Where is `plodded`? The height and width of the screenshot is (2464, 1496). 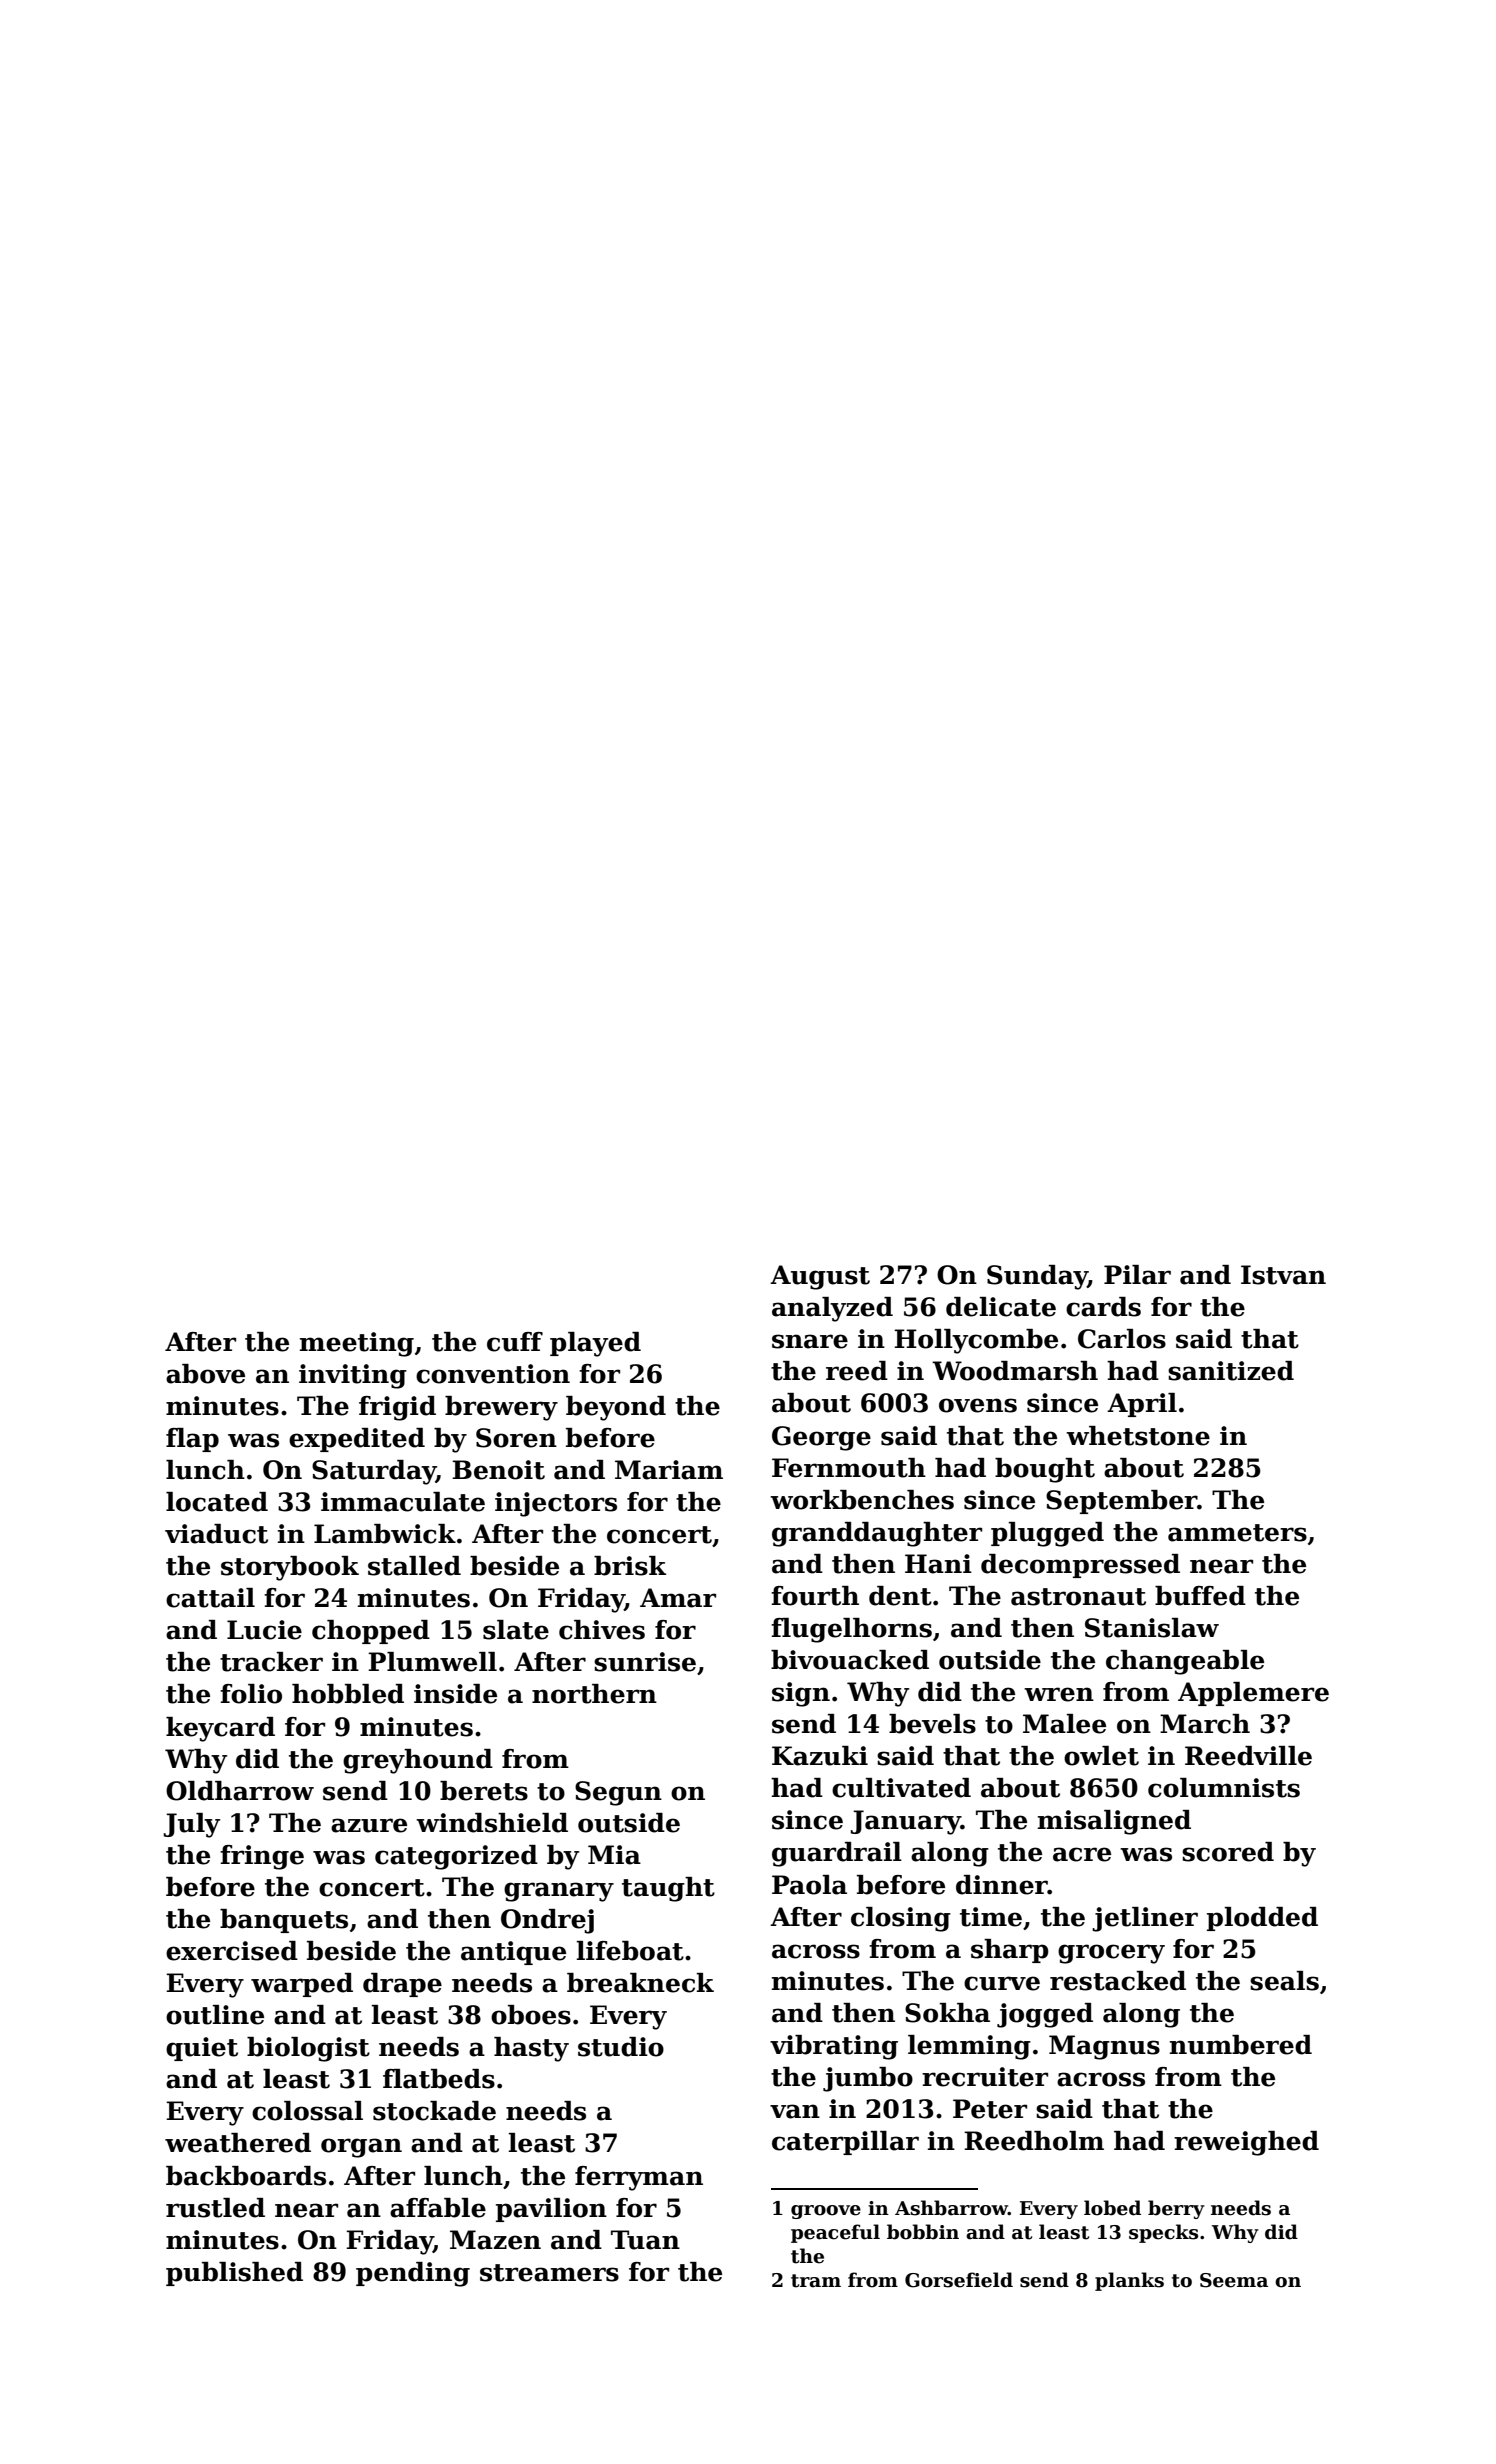 plodded is located at coordinates (1262, 1919).
